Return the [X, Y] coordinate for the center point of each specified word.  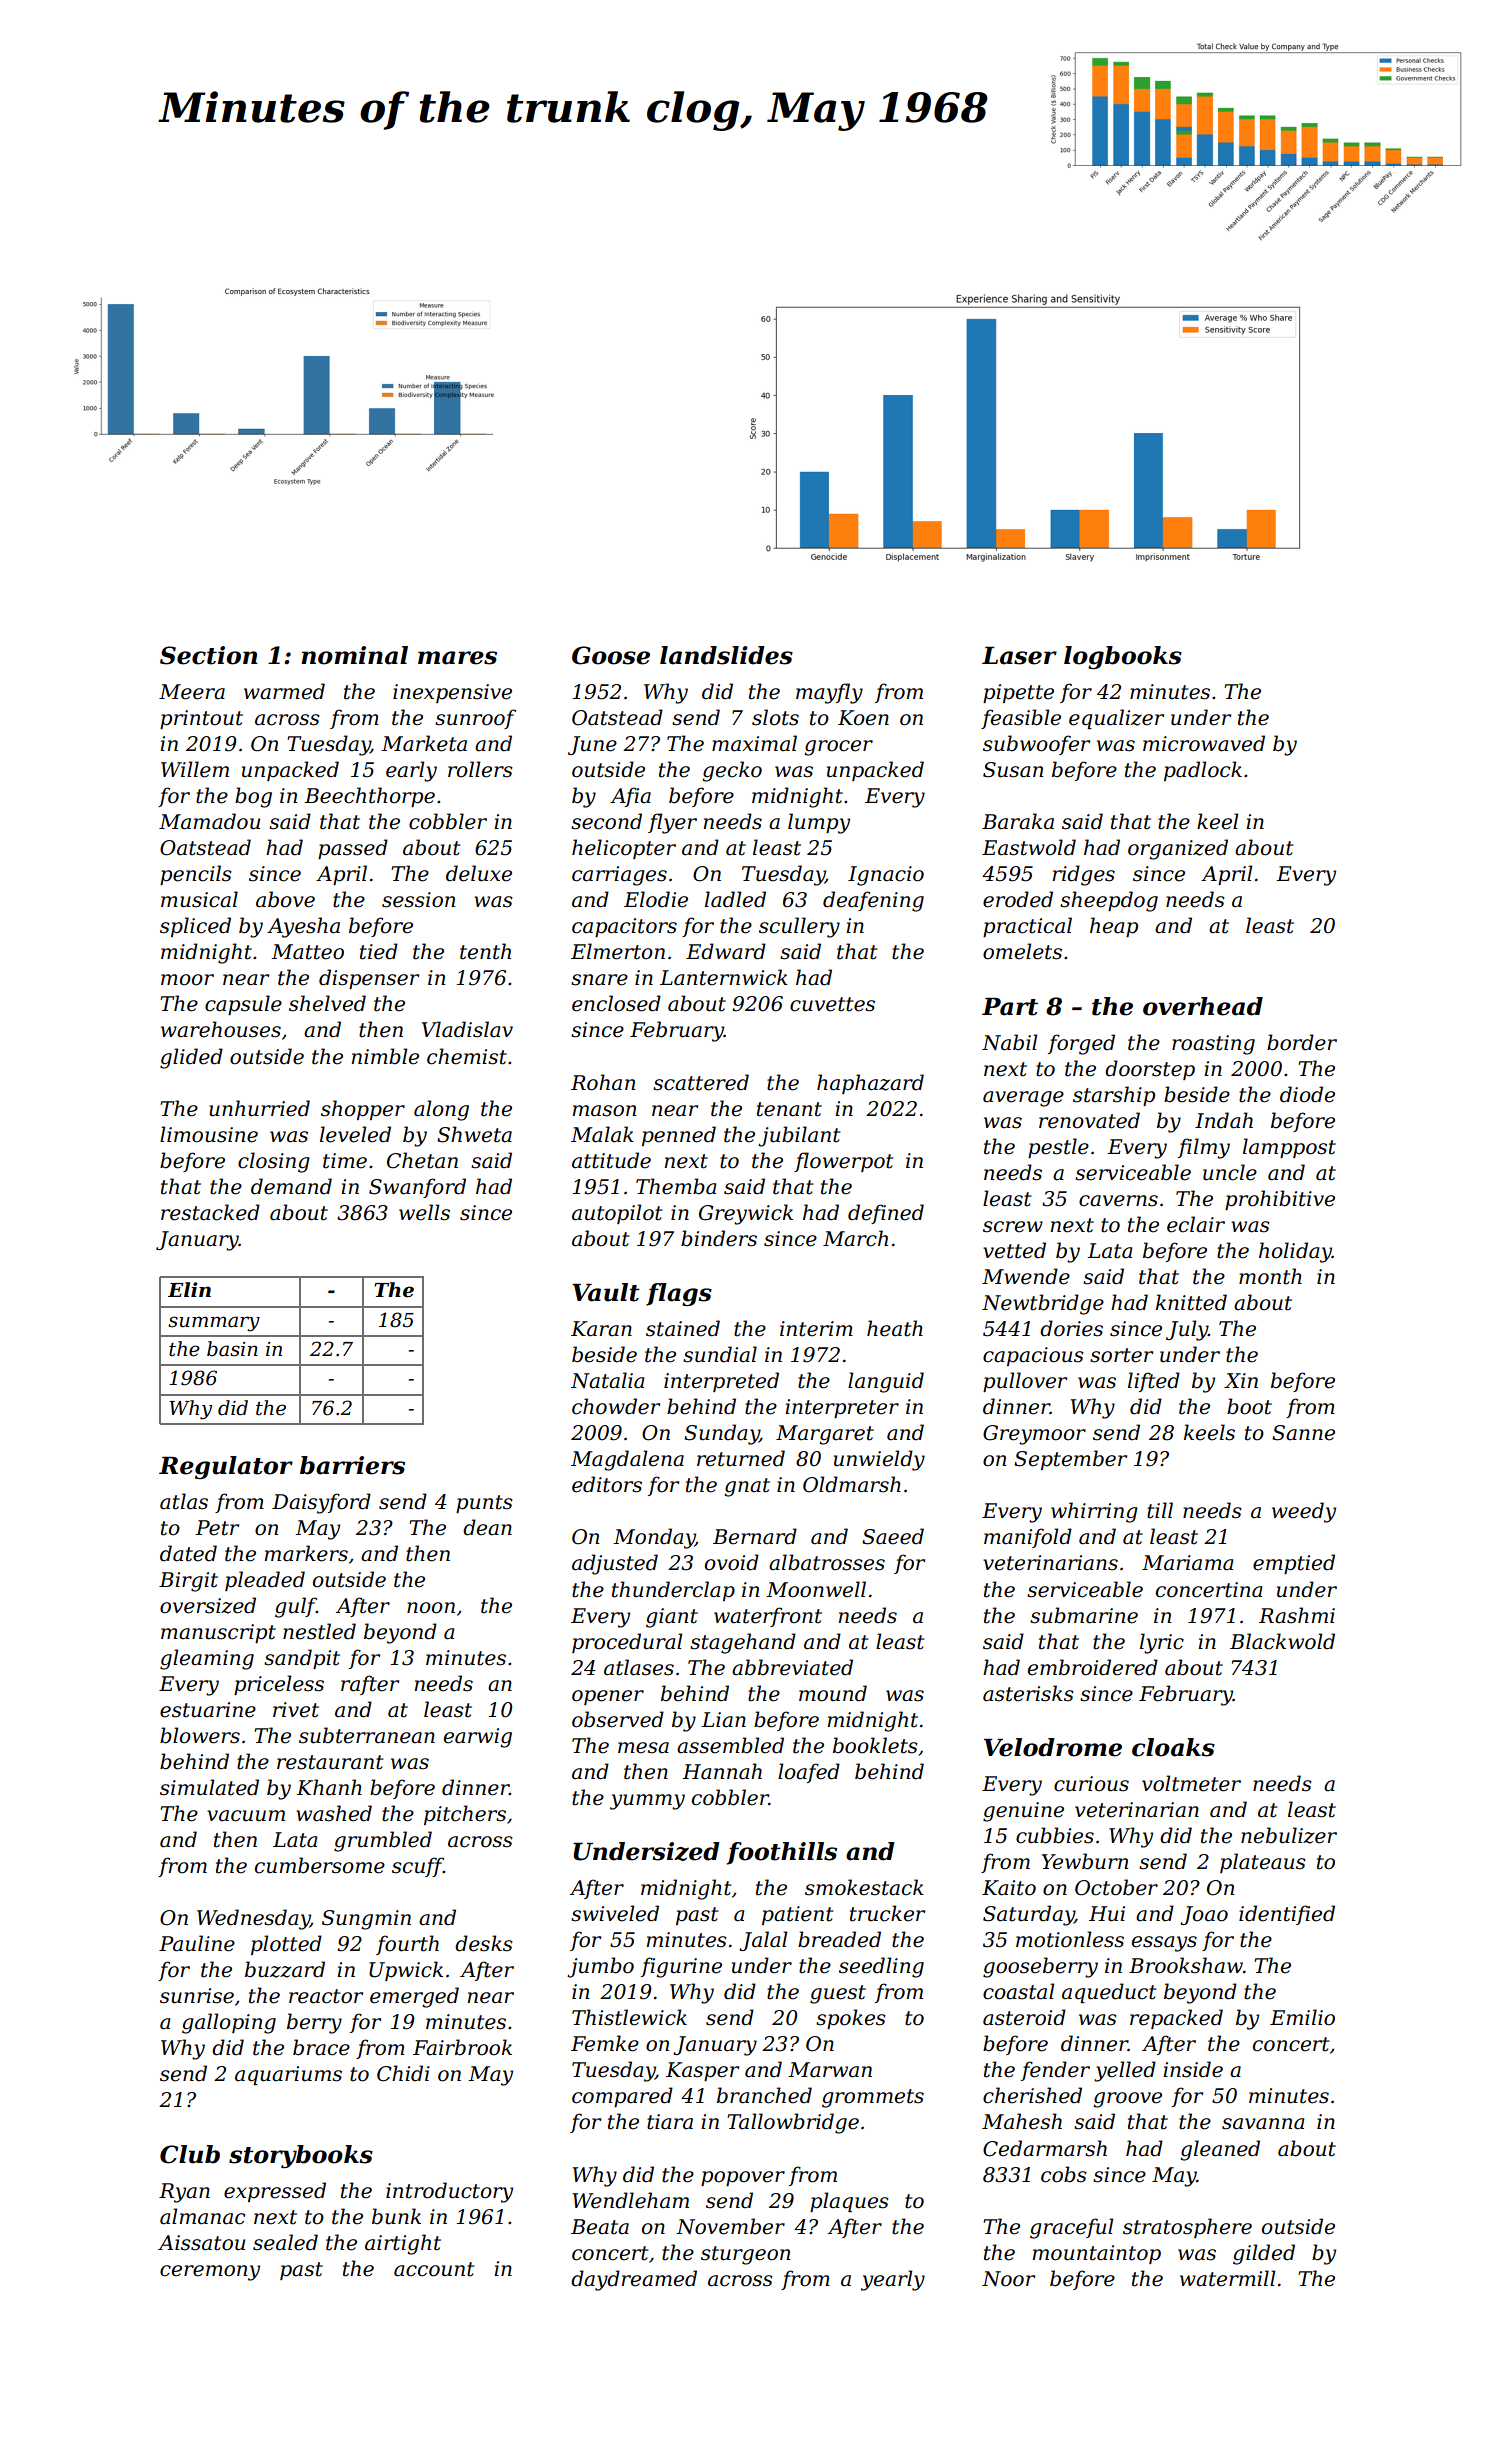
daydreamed [634, 2280]
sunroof [475, 719]
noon [431, 1608]
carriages [619, 876]
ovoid [732, 1562]
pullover [1025, 1382]
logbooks [1123, 657]
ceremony [210, 2273]
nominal [354, 655]
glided [191, 1058]
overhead [1203, 1006]
